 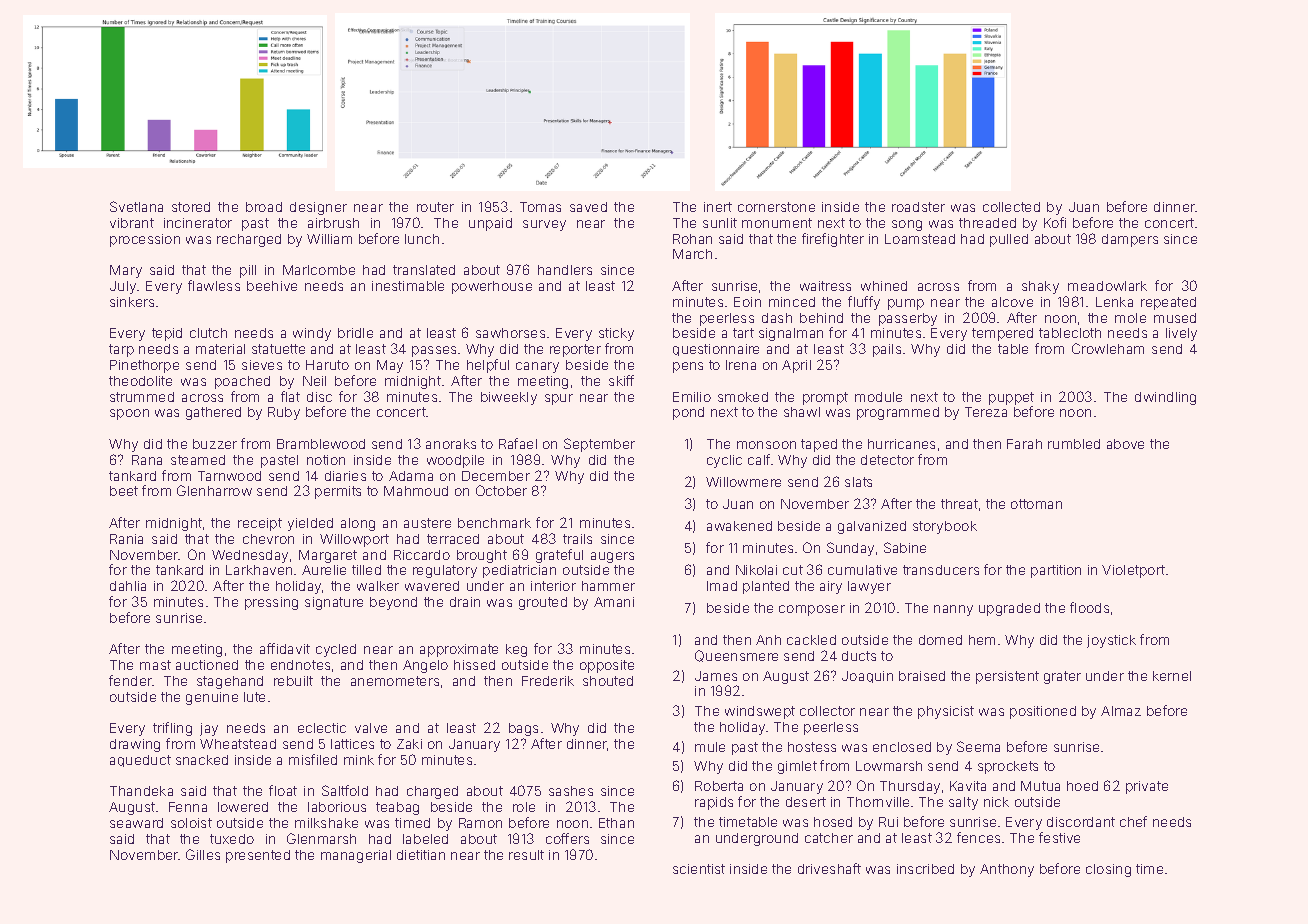 What do you see at coordinates (191, 823) in the screenshot?
I see `soloist` at bounding box center [191, 823].
